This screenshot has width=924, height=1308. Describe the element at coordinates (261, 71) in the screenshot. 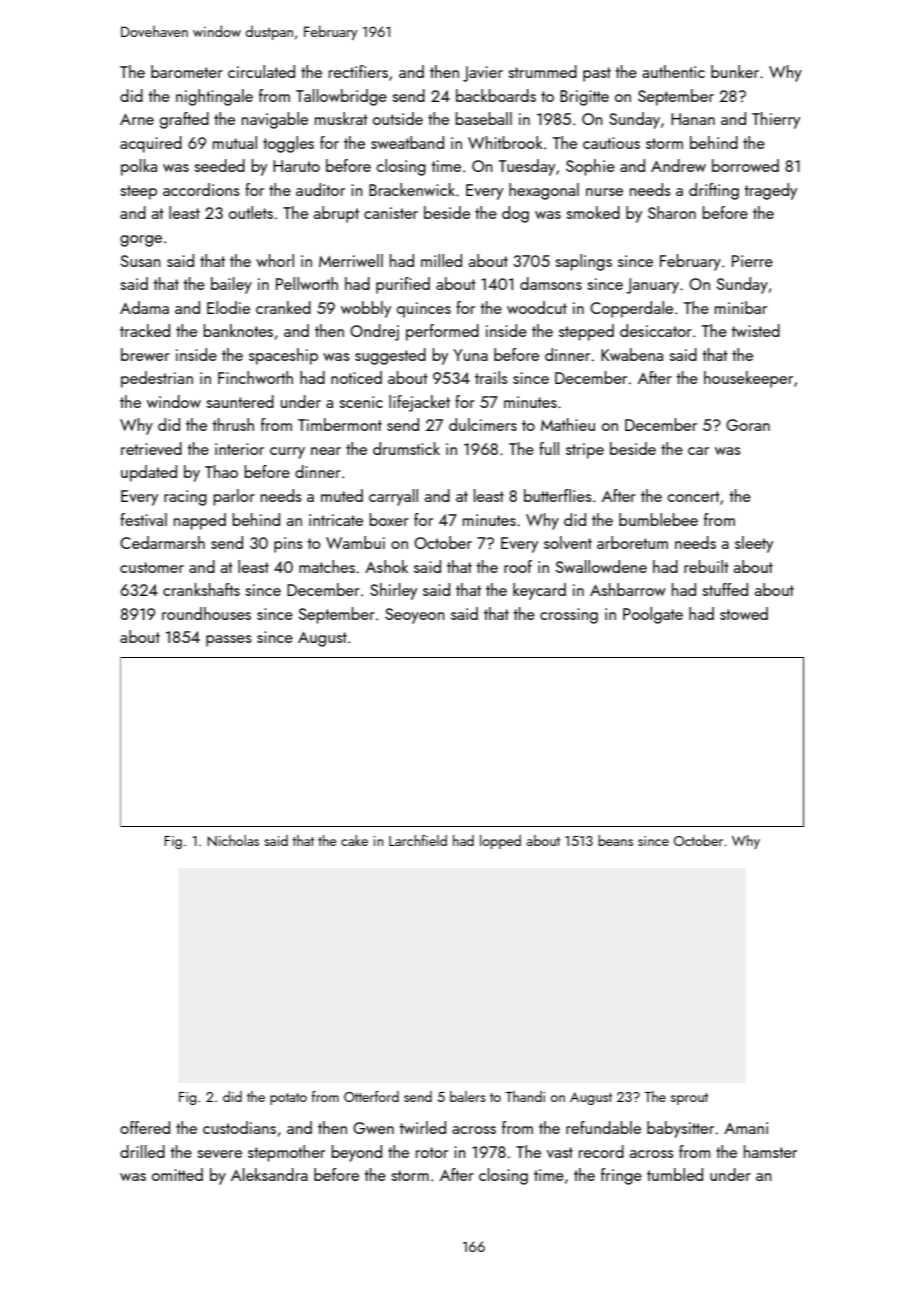

I see `circulated` at that location.
